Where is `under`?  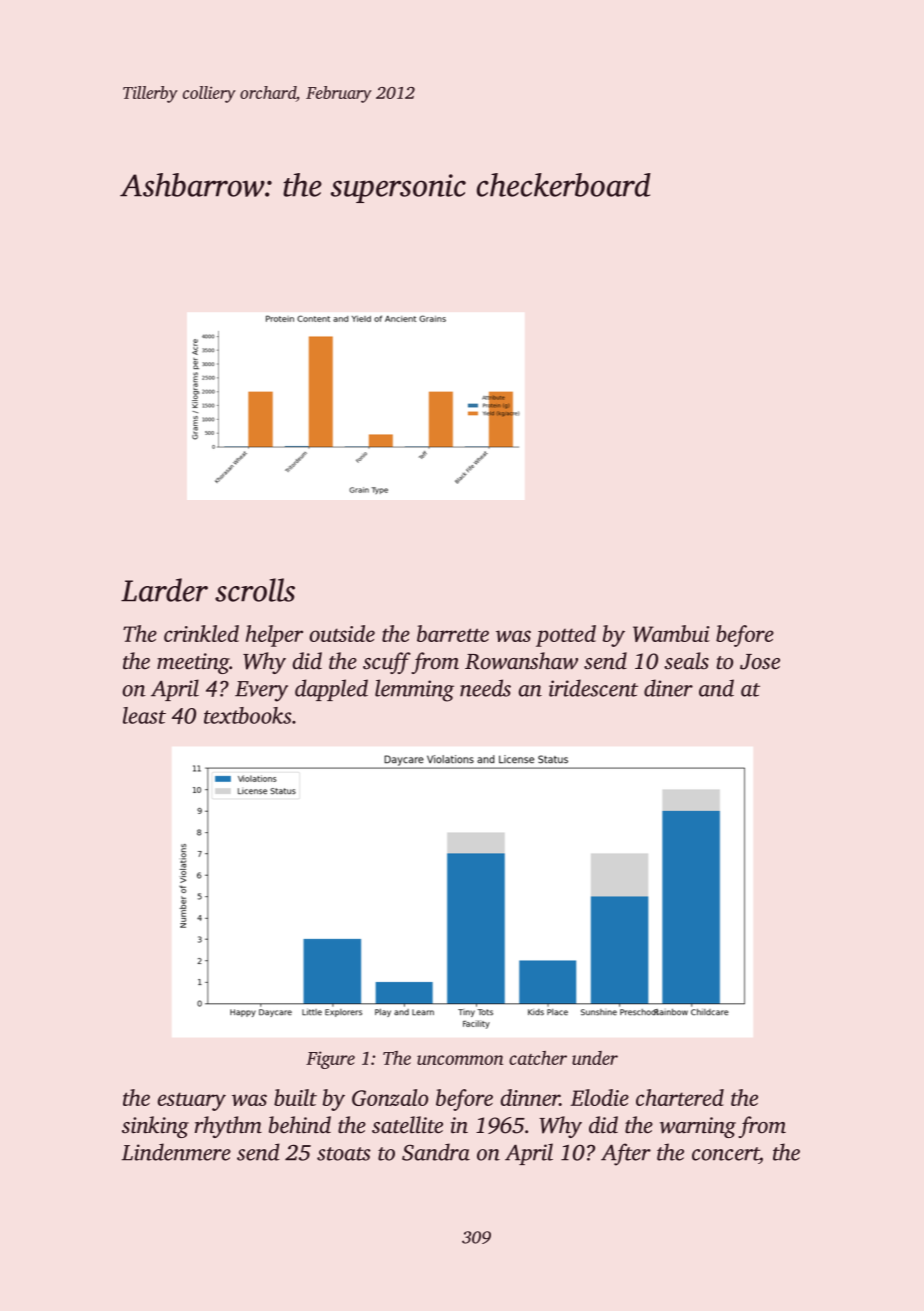
under is located at coordinates (595, 1058).
